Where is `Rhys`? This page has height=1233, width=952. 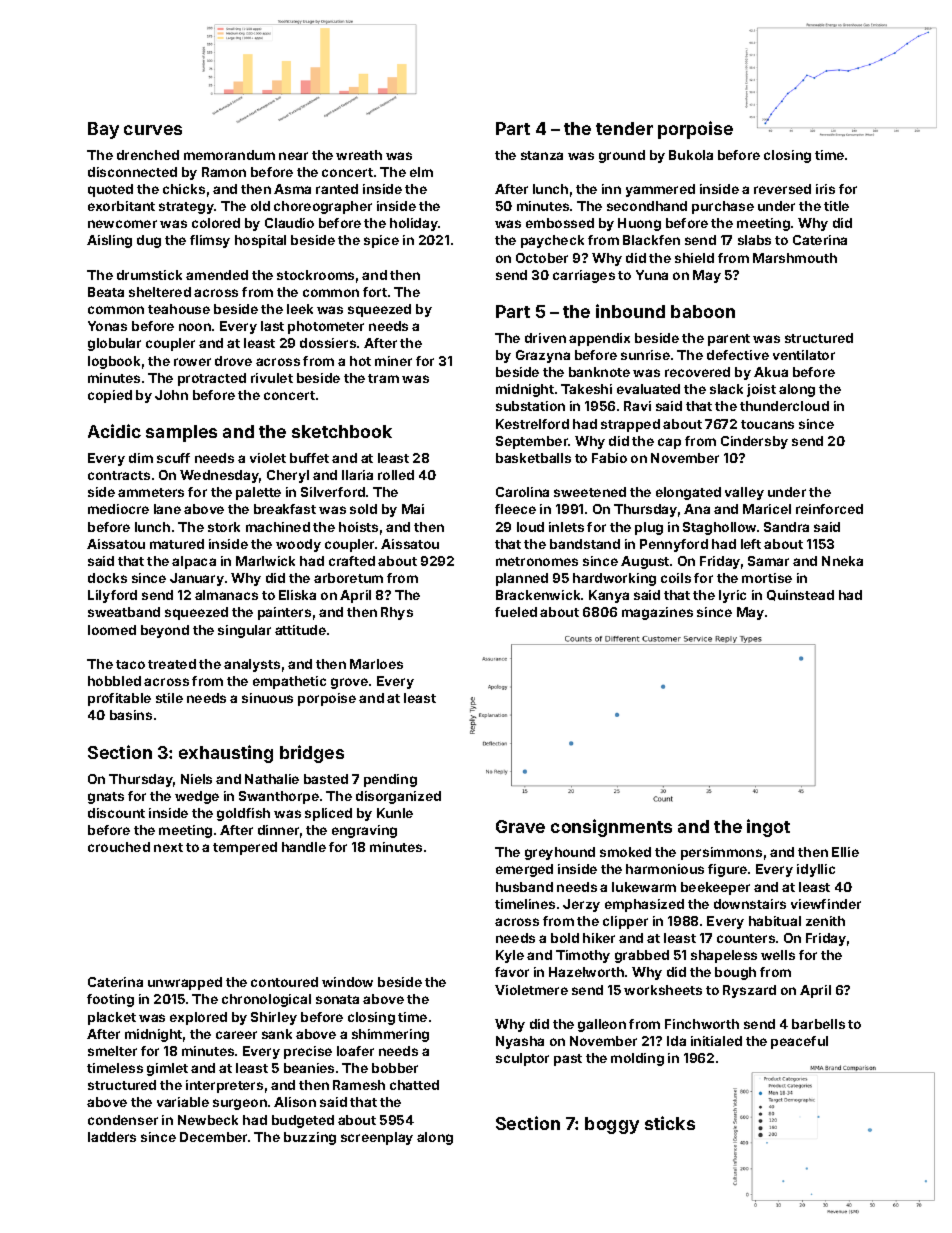
Rhys is located at coordinates (397, 613).
